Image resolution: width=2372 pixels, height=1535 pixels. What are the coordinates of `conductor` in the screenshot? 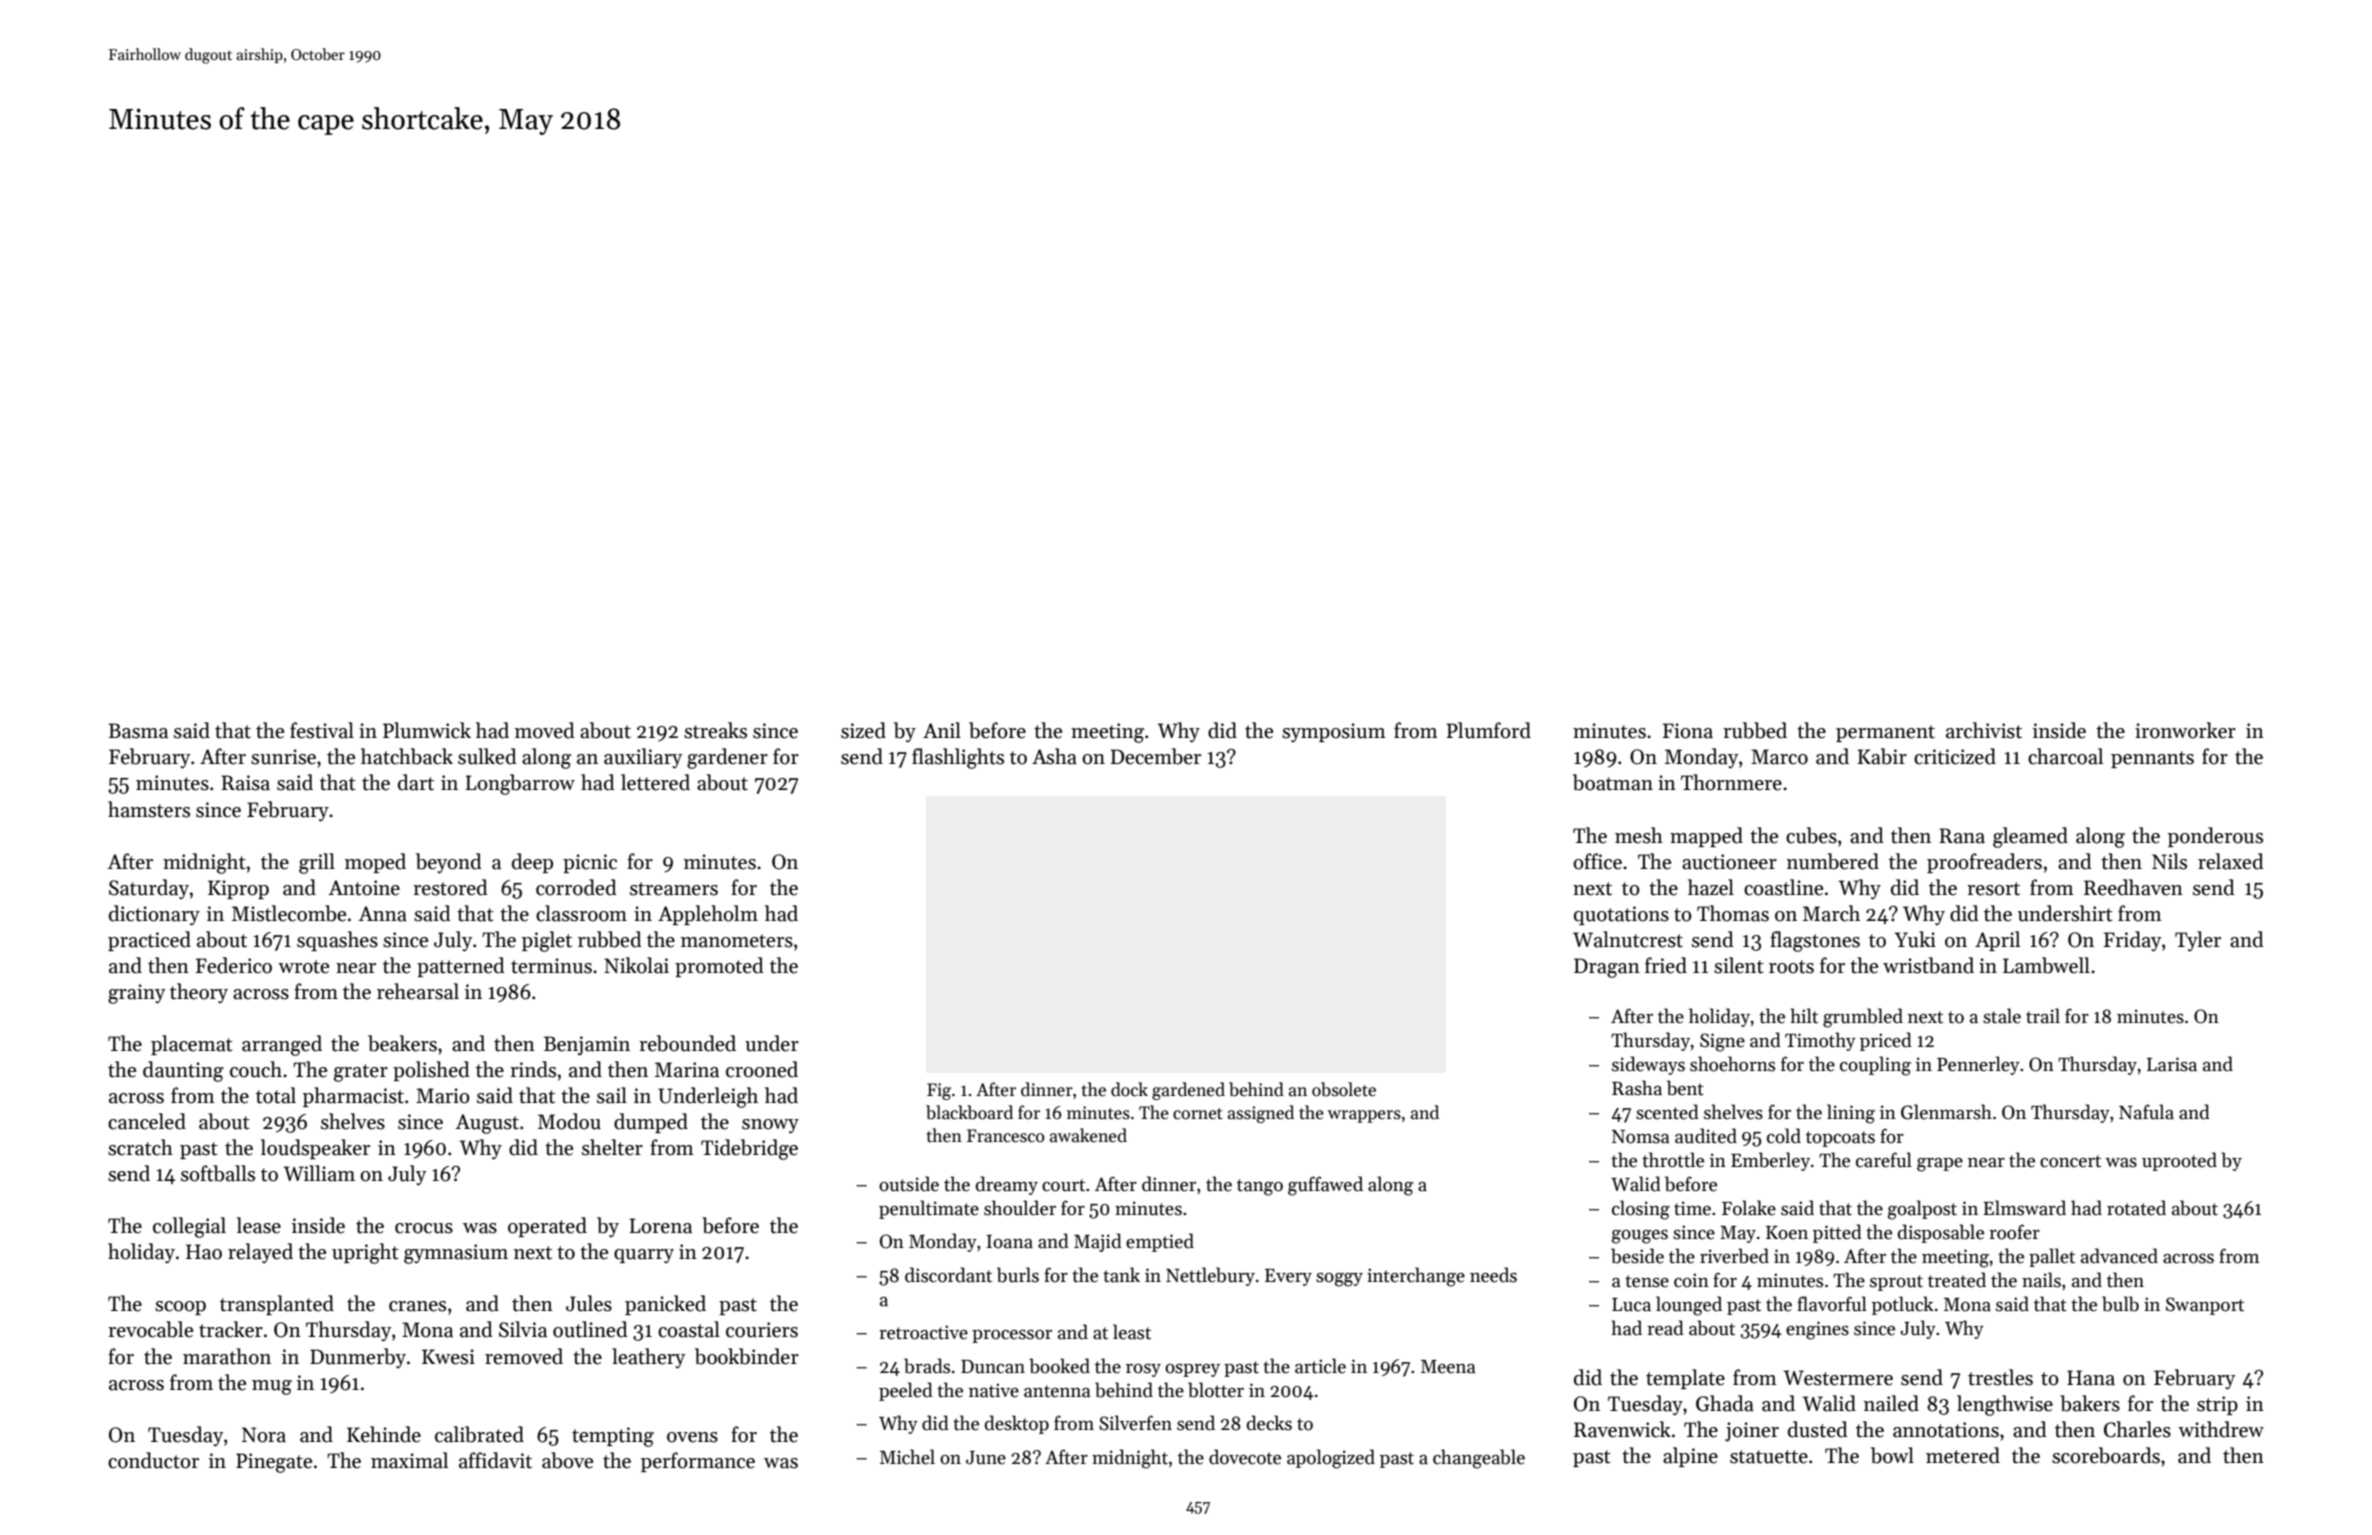 It's located at (153, 1460).
